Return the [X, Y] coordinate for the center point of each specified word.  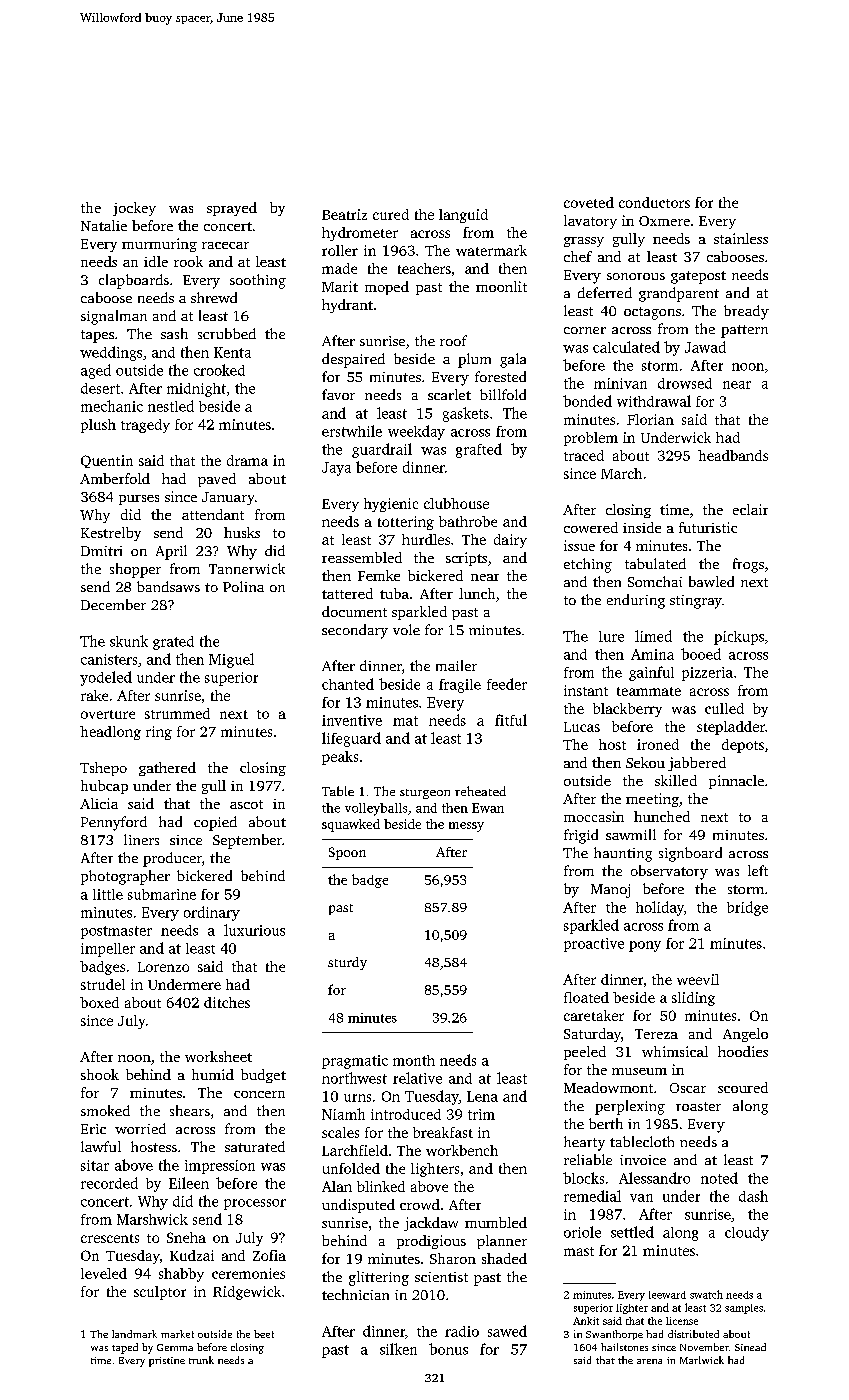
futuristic [708, 527]
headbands [733, 455]
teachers [424, 268]
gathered [167, 769]
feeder [507, 684]
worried [140, 1128]
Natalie [104, 225]
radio [462, 1331]
